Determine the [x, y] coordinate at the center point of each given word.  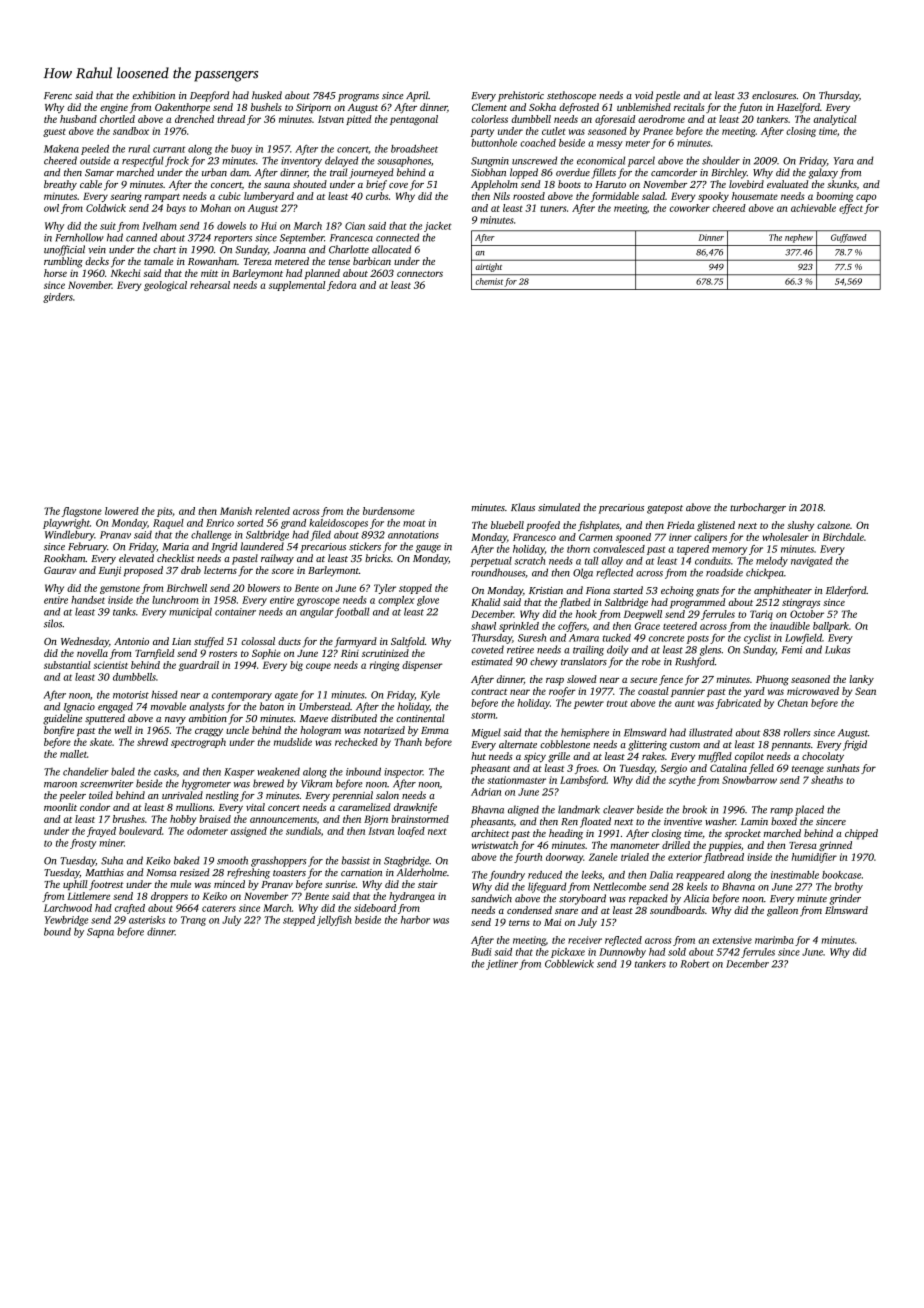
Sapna [100, 933]
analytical [835, 120]
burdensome [389, 511]
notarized [384, 730]
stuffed [209, 642]
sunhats [843, 768]
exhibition [154, 95]
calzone [833, 525]
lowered [122, 511]
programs [358, 98]
